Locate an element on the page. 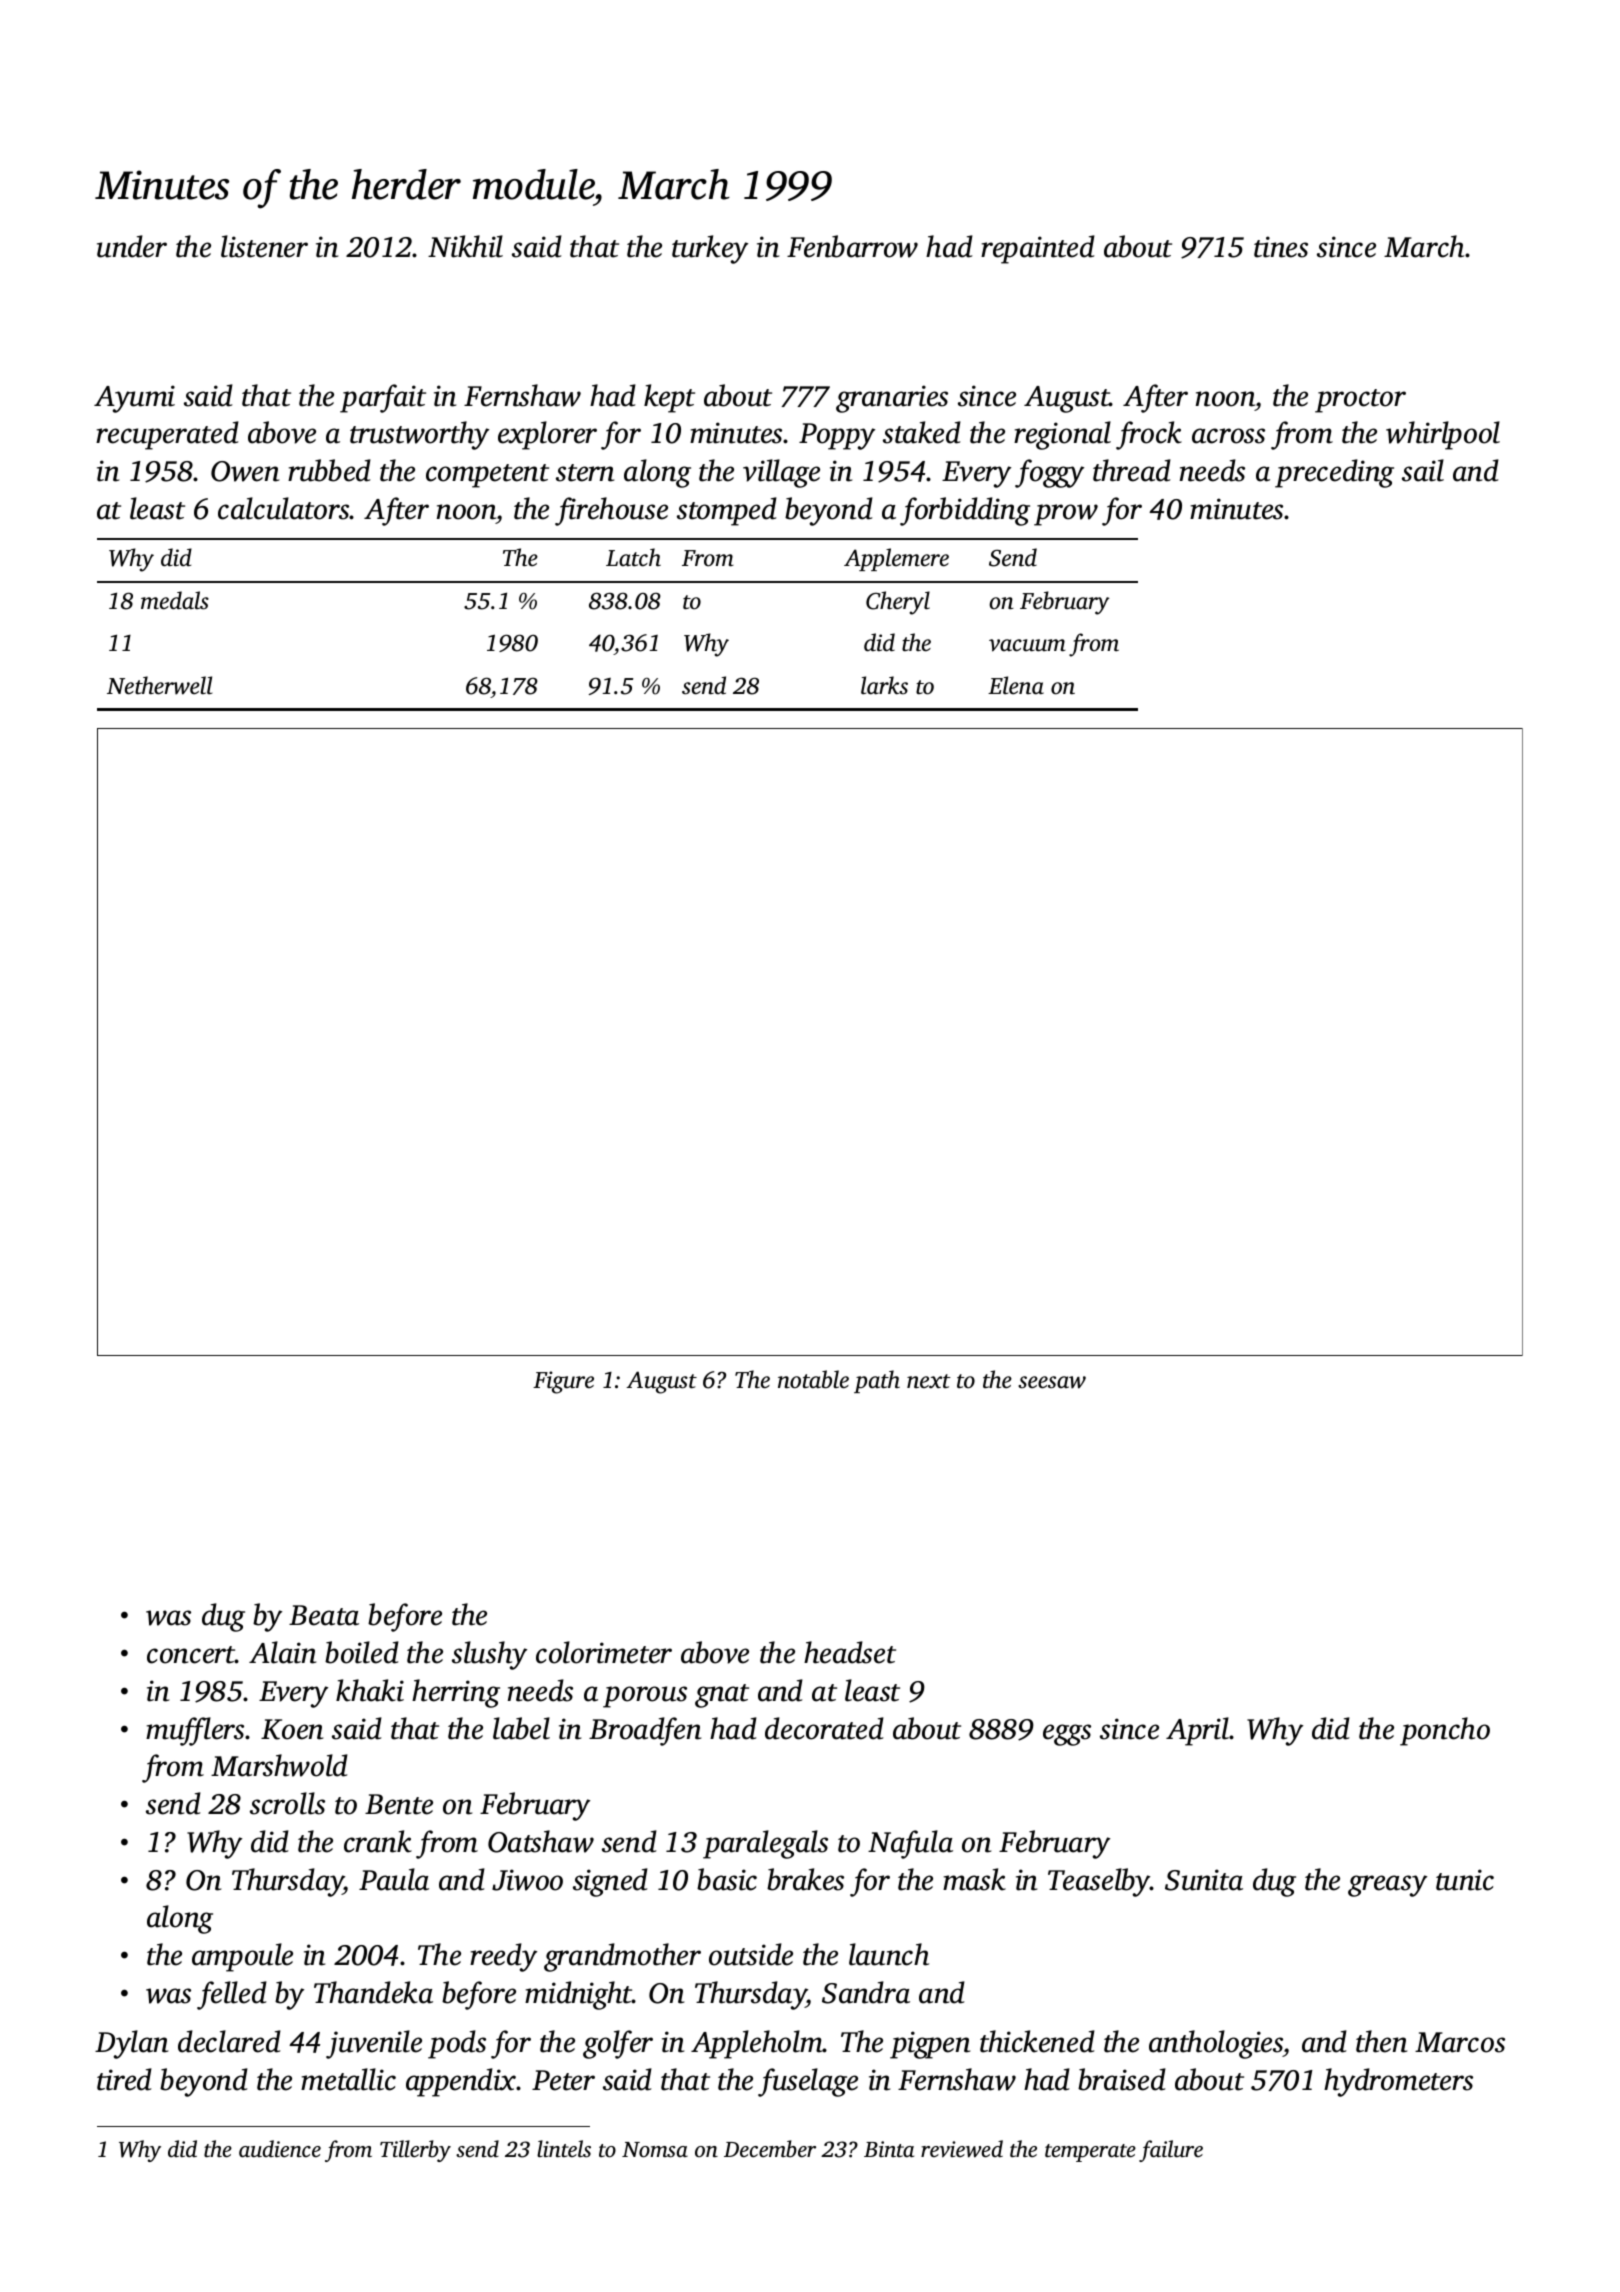  sail is located at coordinates (1423, 470).
